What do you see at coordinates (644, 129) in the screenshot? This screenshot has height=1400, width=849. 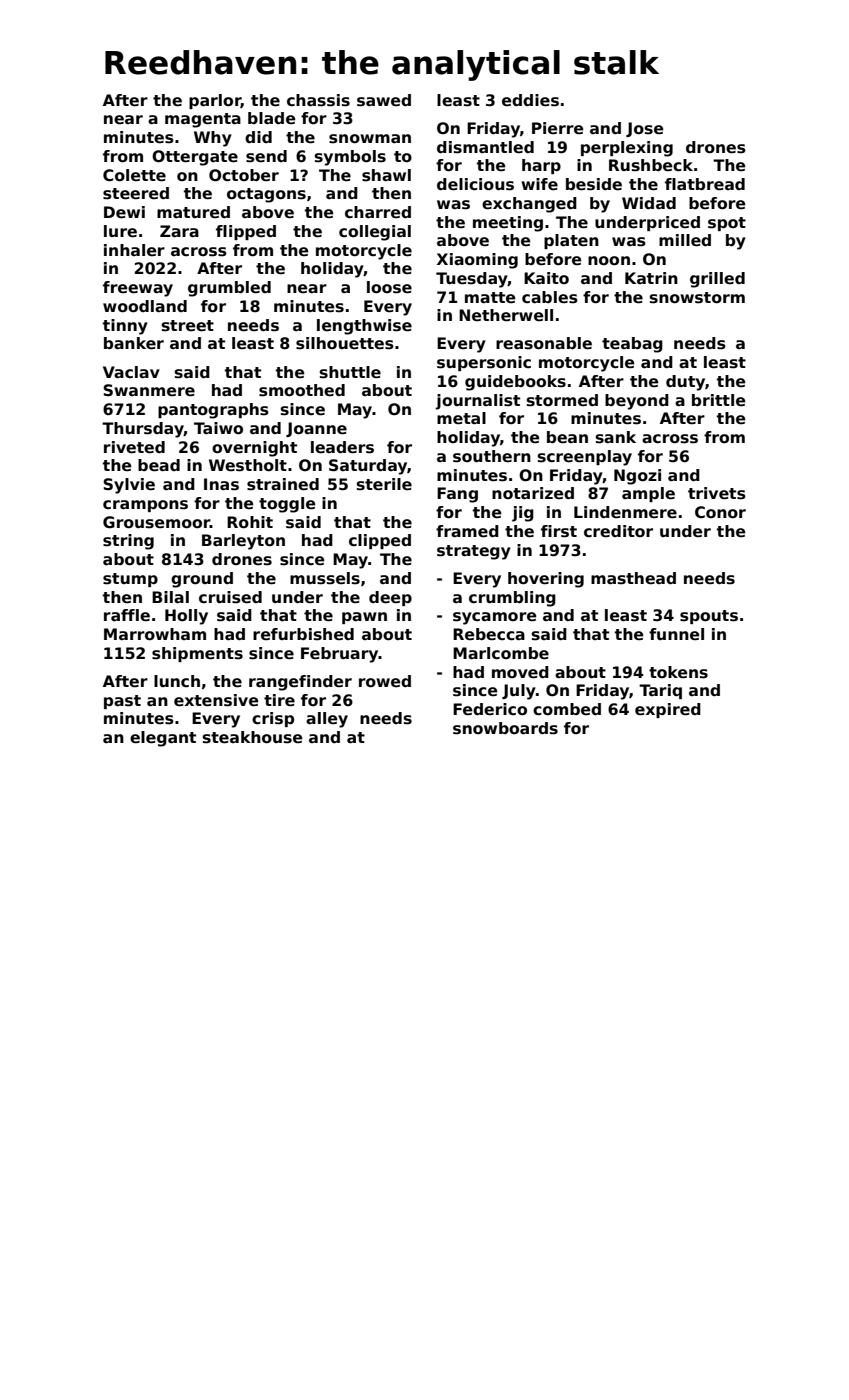 I see `Jose` at bounding box center [644, 129].
